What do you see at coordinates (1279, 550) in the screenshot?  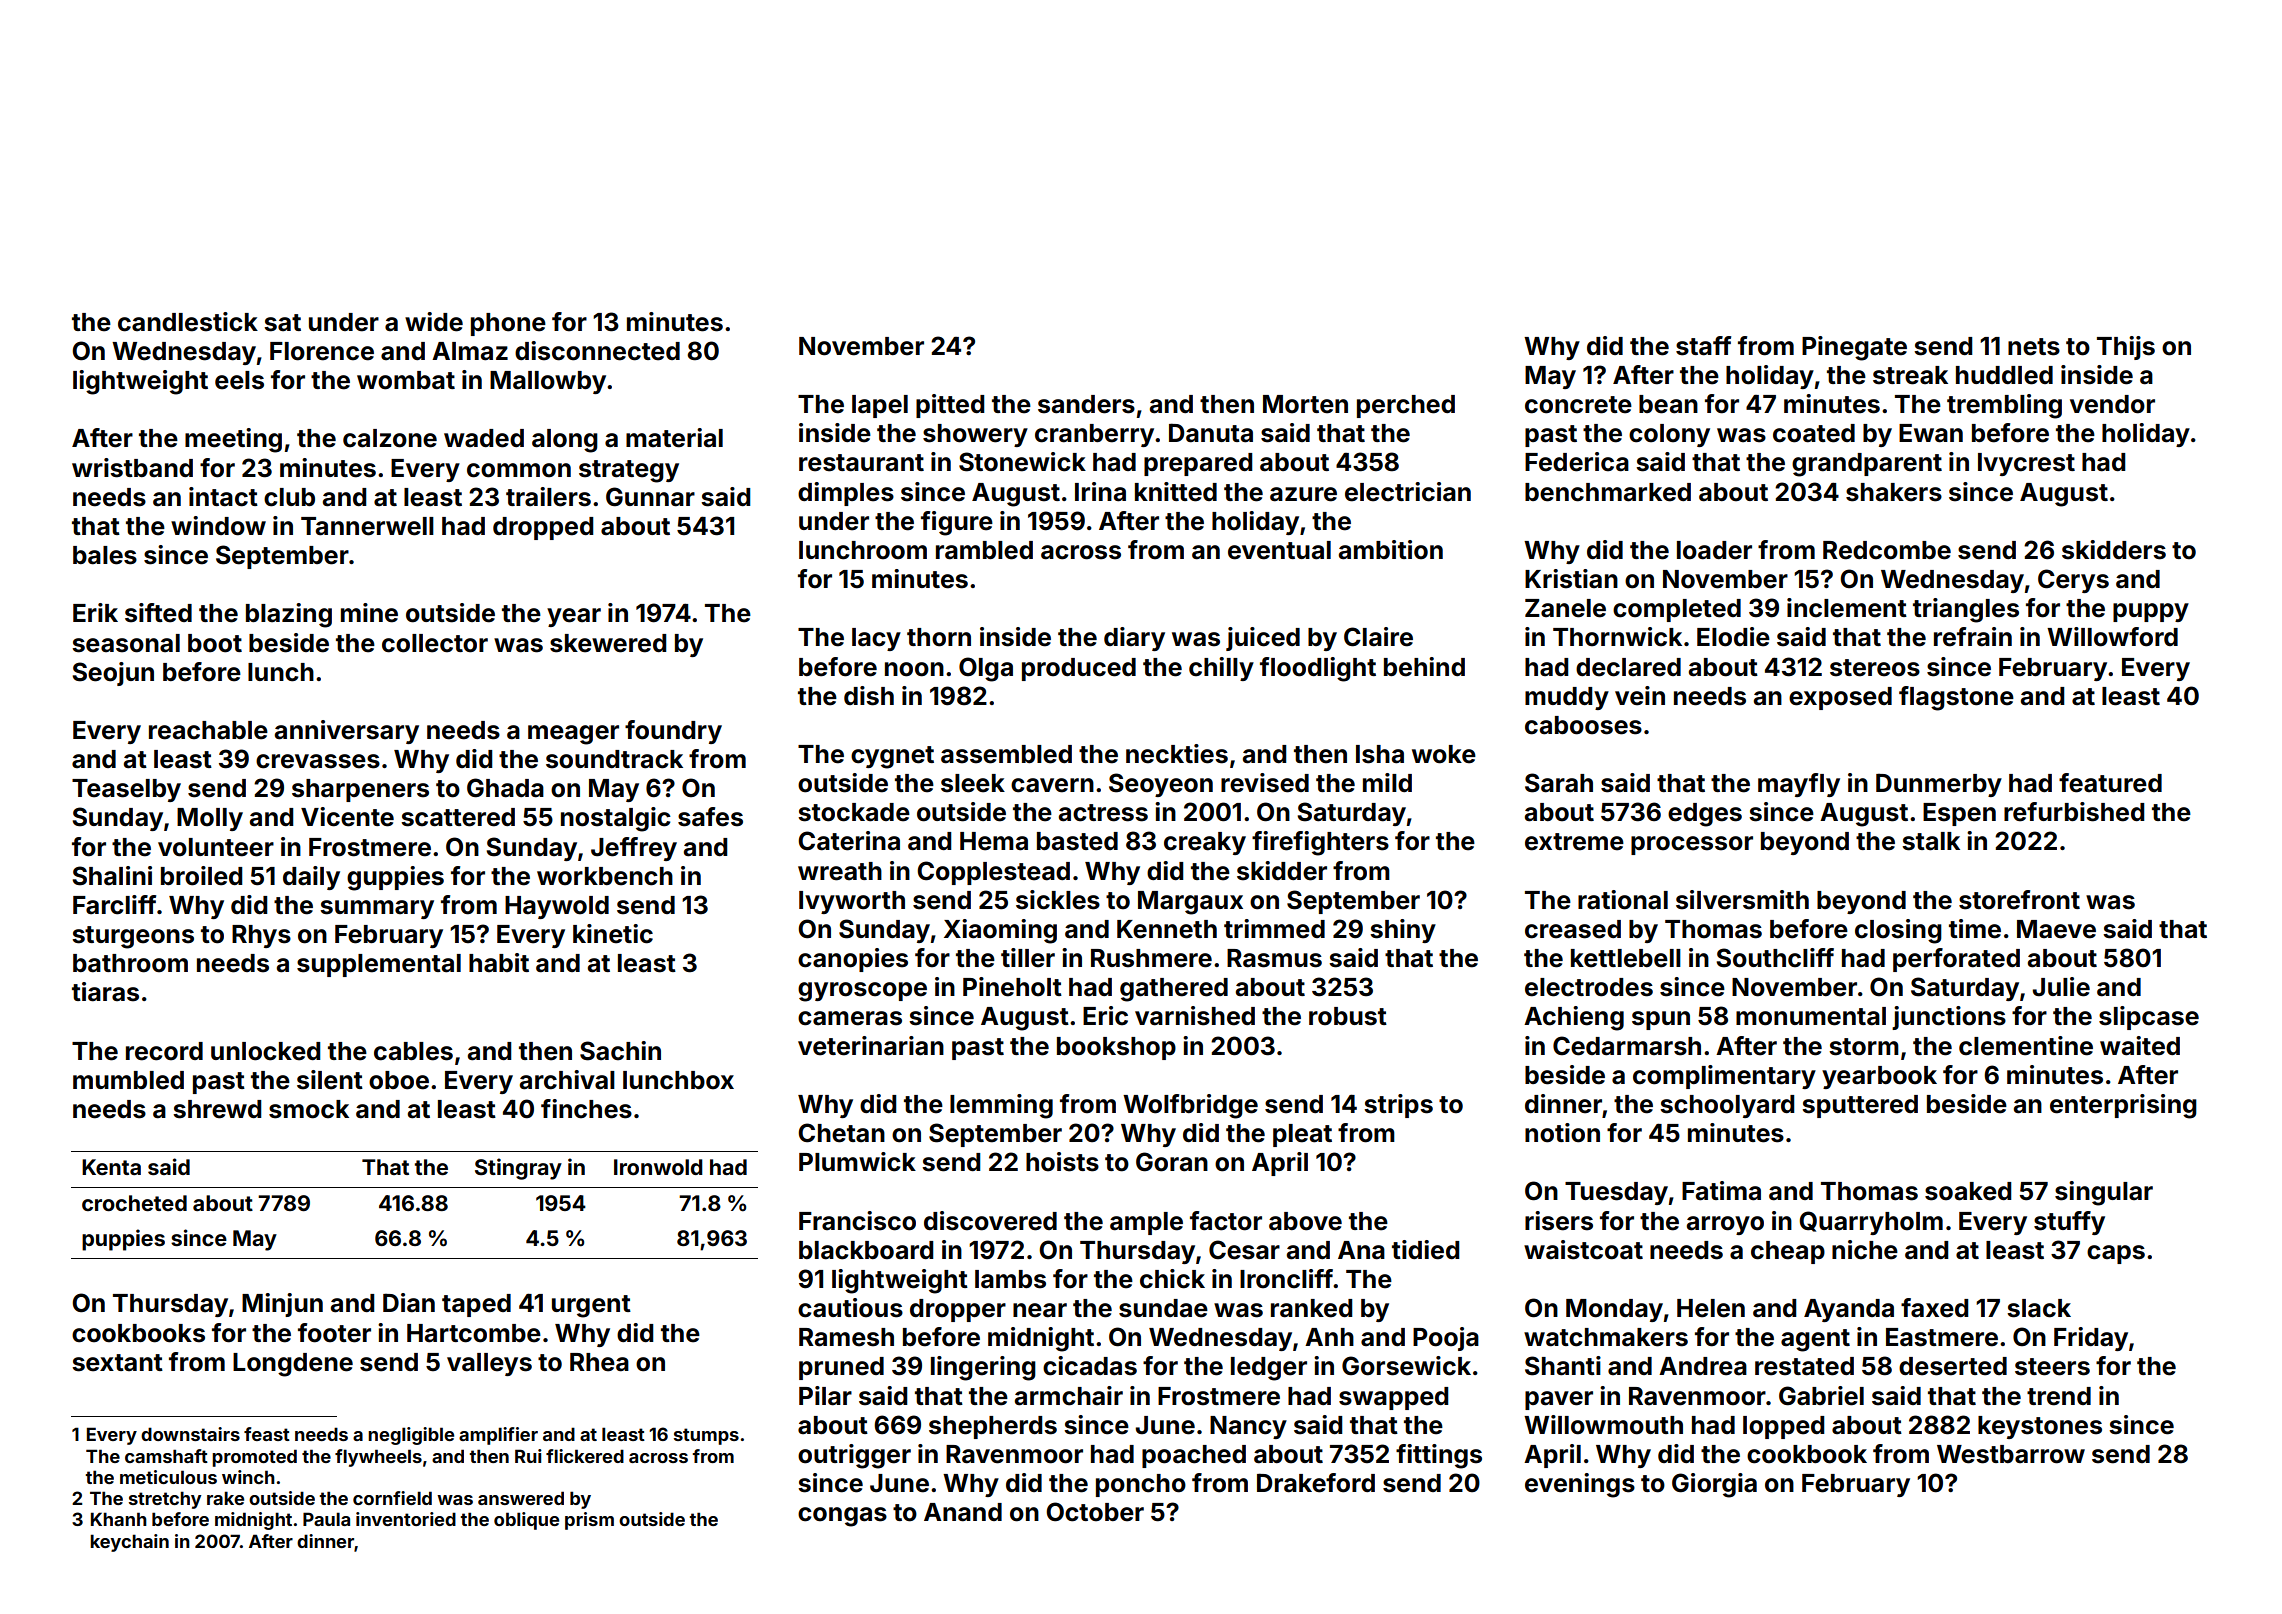 I see `eventual` at bounding box center [1279, 550].
